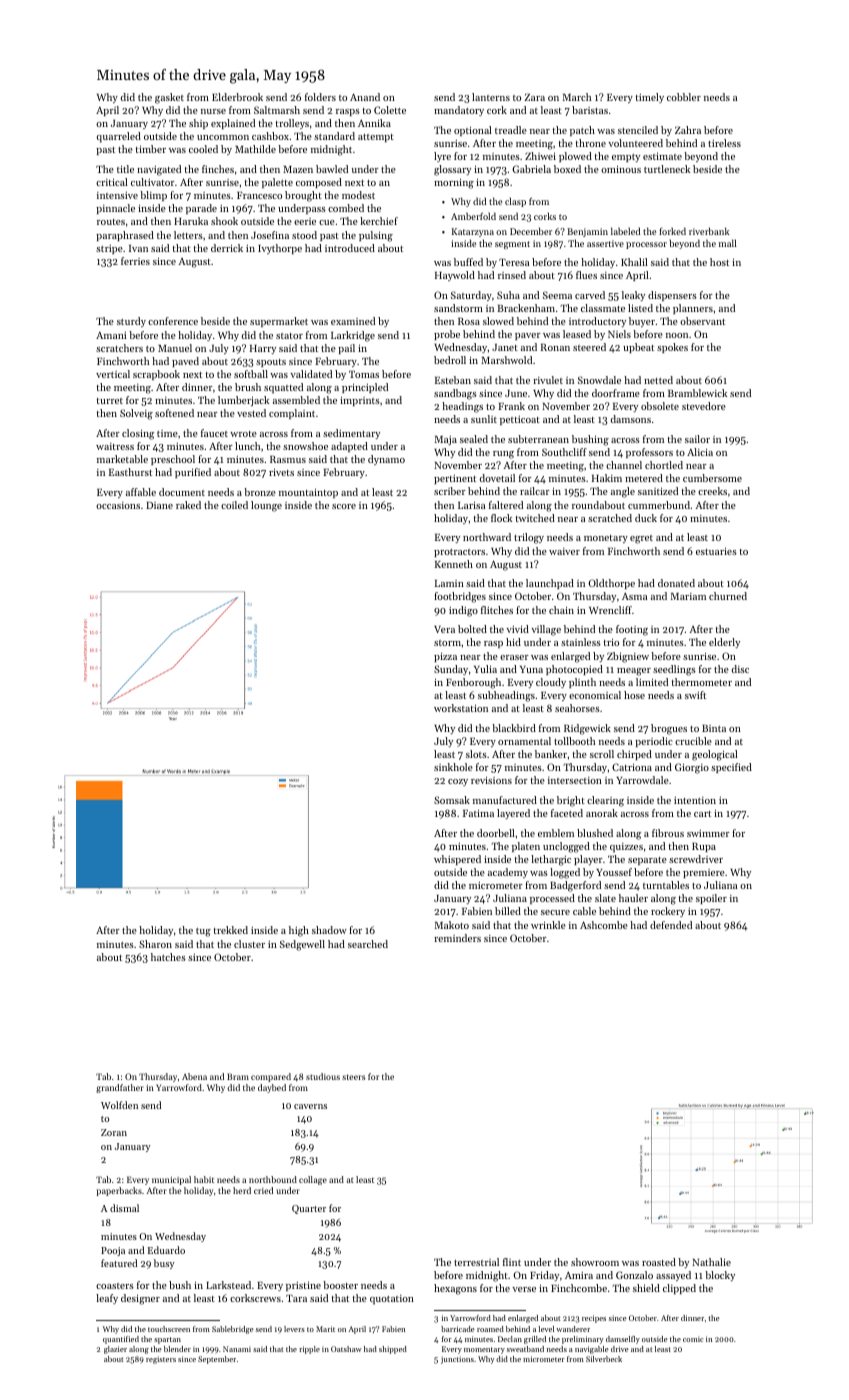 The width and height of the image is (849, 1400). I want to click on Haywold, so click(455, 276).
